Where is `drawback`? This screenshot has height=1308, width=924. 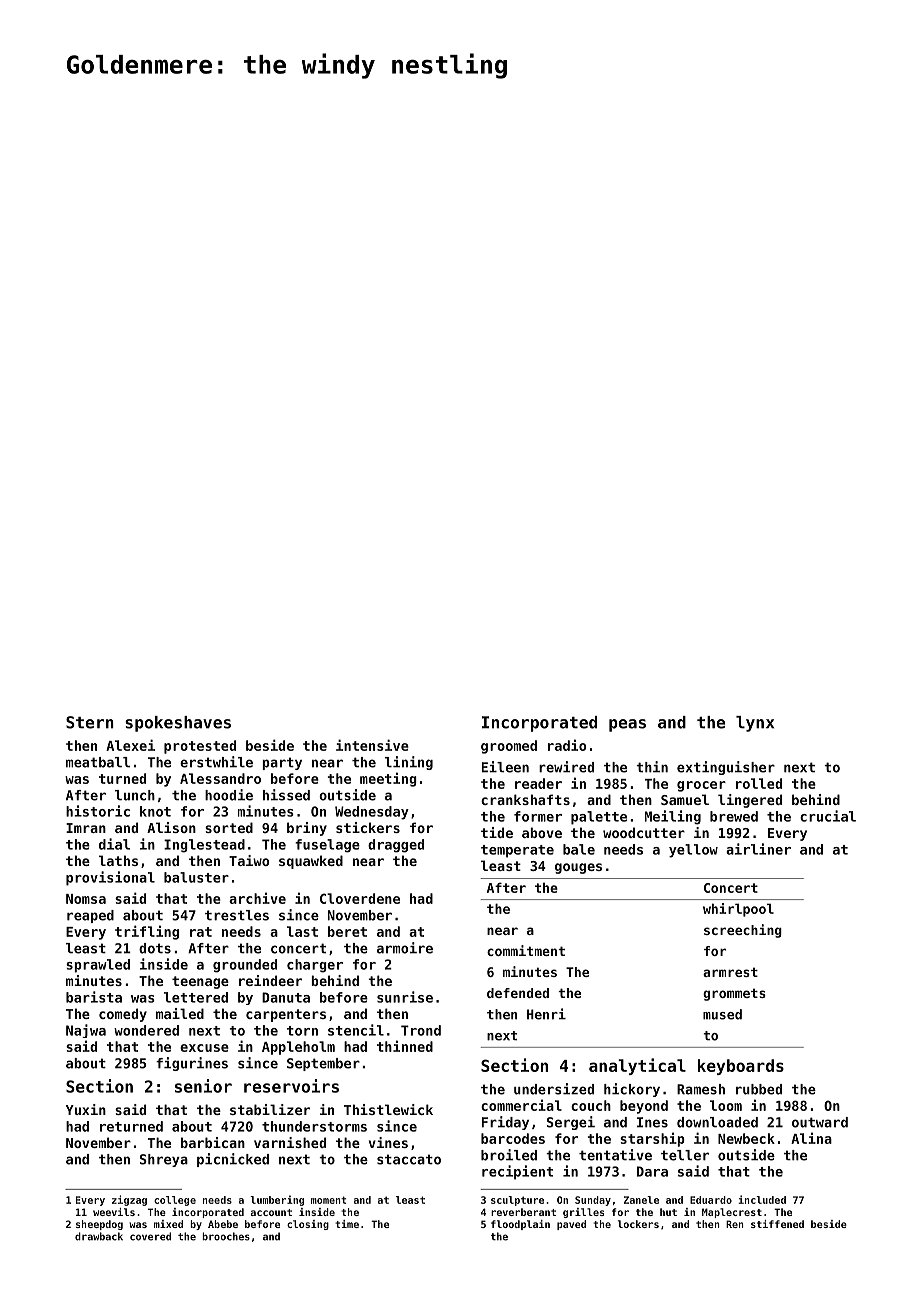
drawback is located at coordinates (99, 1236).
